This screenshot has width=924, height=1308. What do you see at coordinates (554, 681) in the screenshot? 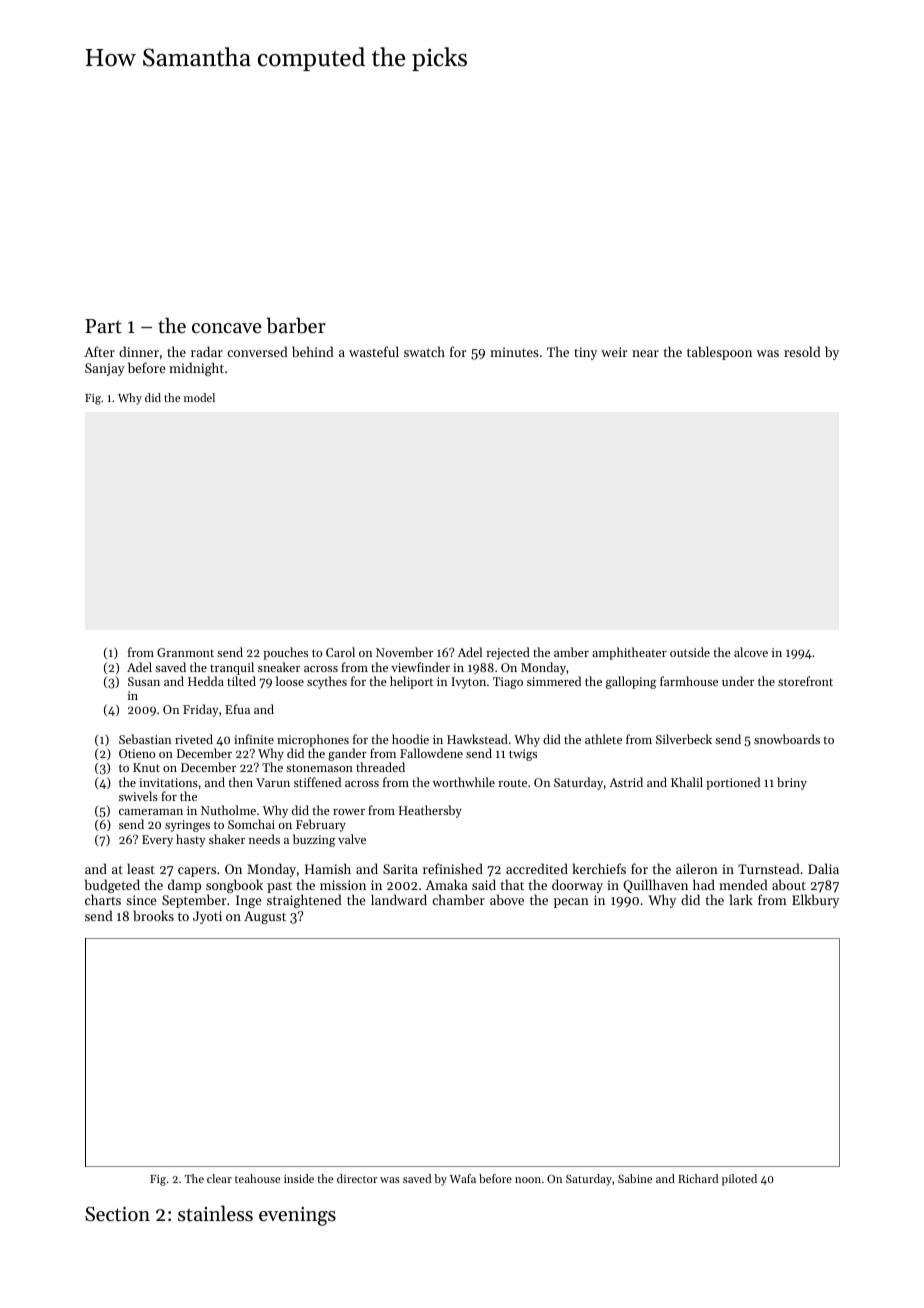
I see `simmered` at bounding box center [554, 681].
